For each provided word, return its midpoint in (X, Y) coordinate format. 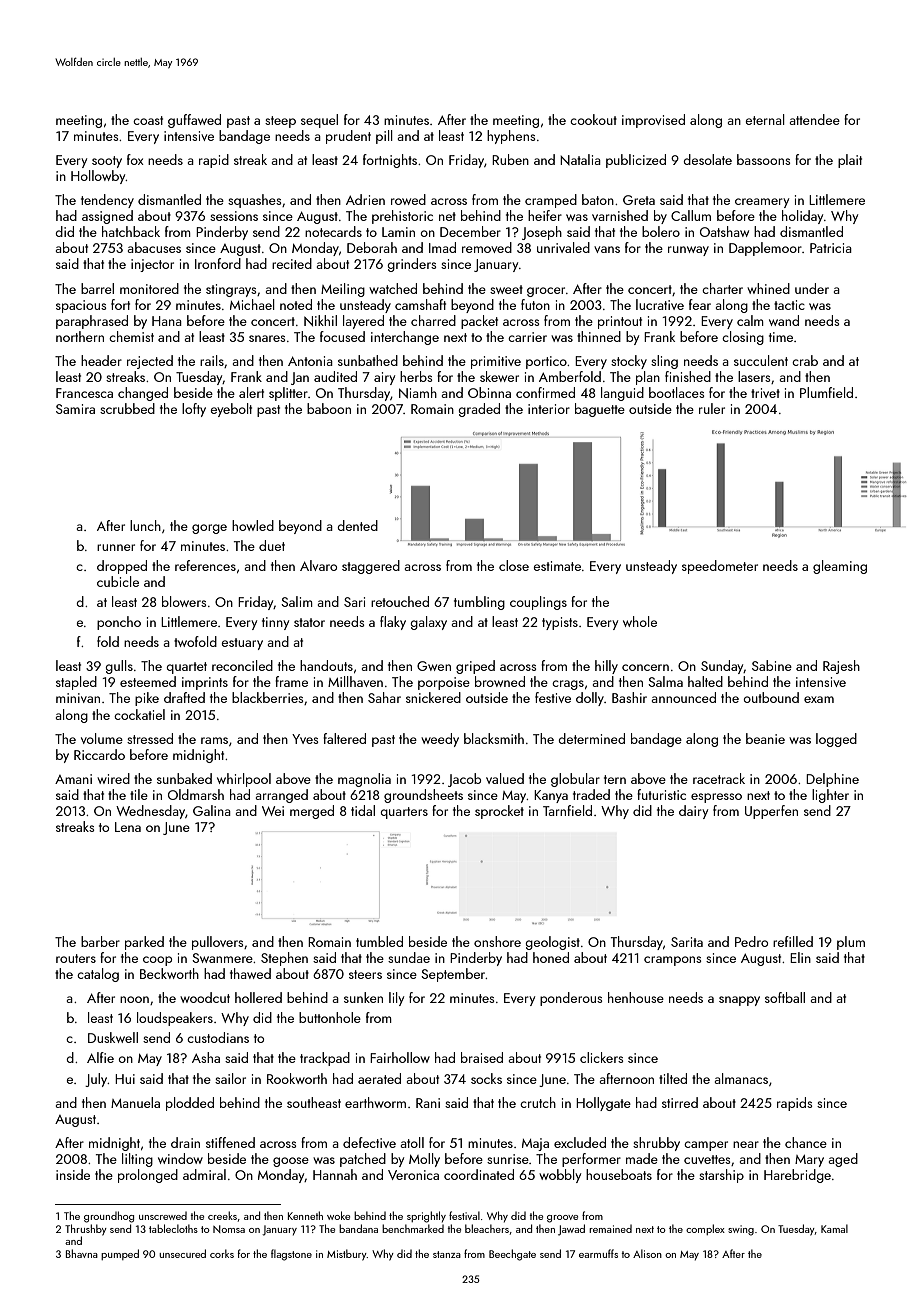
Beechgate (512, 1255)
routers (76, 958)
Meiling (343, 290)
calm (750, 320)
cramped (551, 201)
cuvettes (707, 1159)
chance (806, 1142)
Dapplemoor (765, 249)
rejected (150, 362)
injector (152, 265)
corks (222, 1253)
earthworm (375, 1102)
